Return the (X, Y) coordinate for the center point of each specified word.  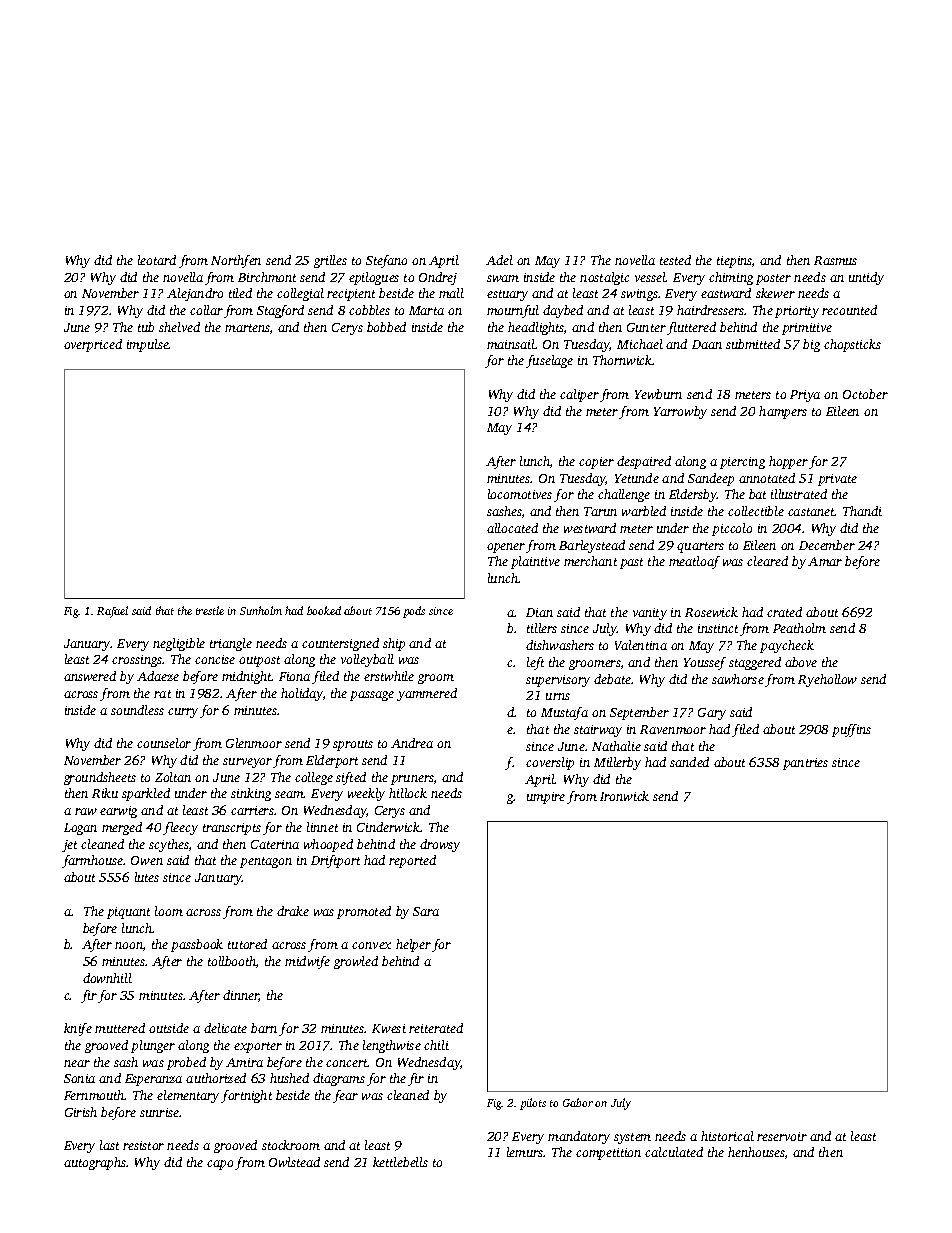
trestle (210, 610)
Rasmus (835, 260)
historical (727, 1136)
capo (220, 1165)
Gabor (578, 1102)
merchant (590, 561)
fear (345, 1096)
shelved (179, 327)
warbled (644, 511)
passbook (197, 945)
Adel (499, 260)
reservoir (782, 1136)
